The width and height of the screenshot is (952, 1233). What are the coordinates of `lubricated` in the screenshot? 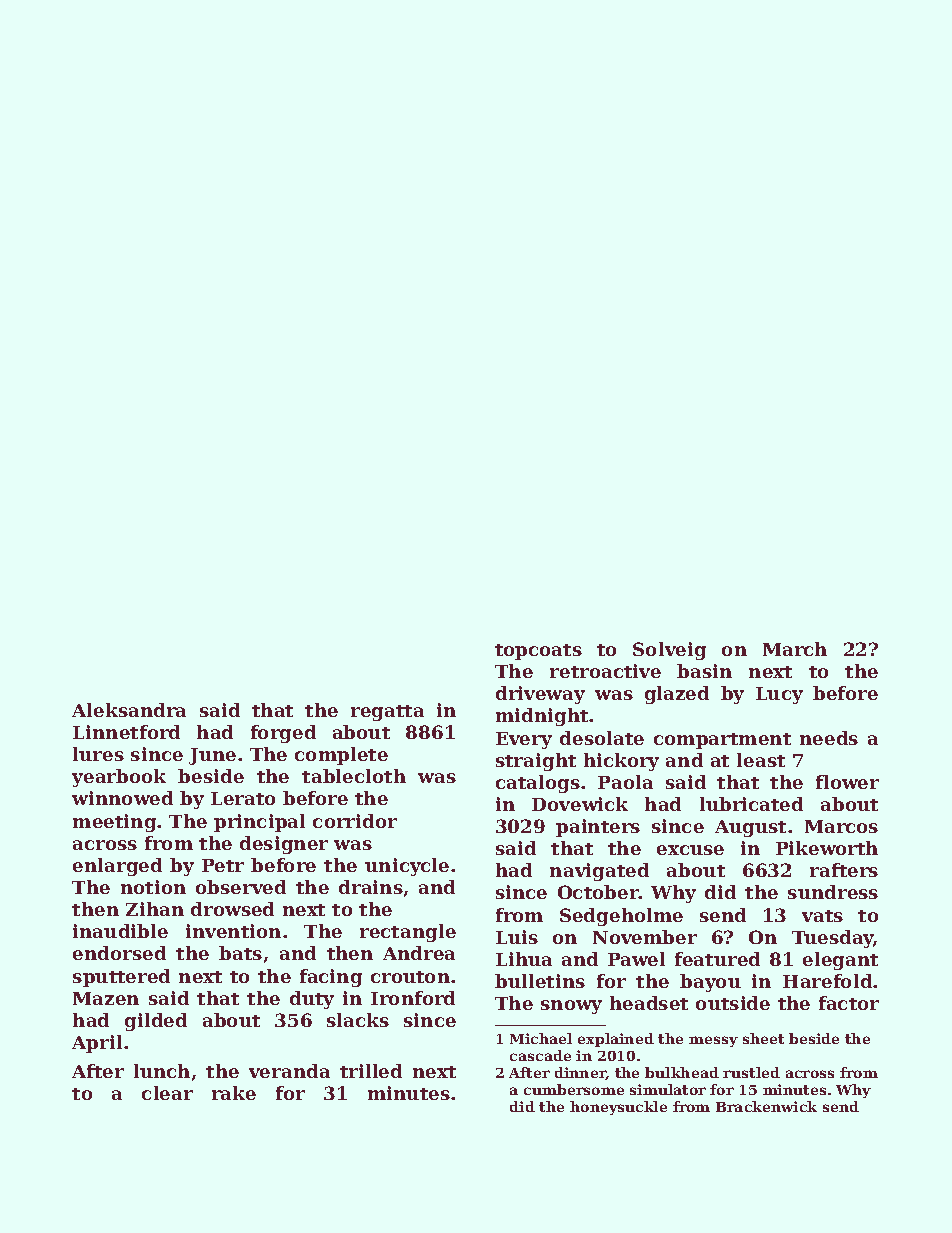 It's located at (751, 804).
